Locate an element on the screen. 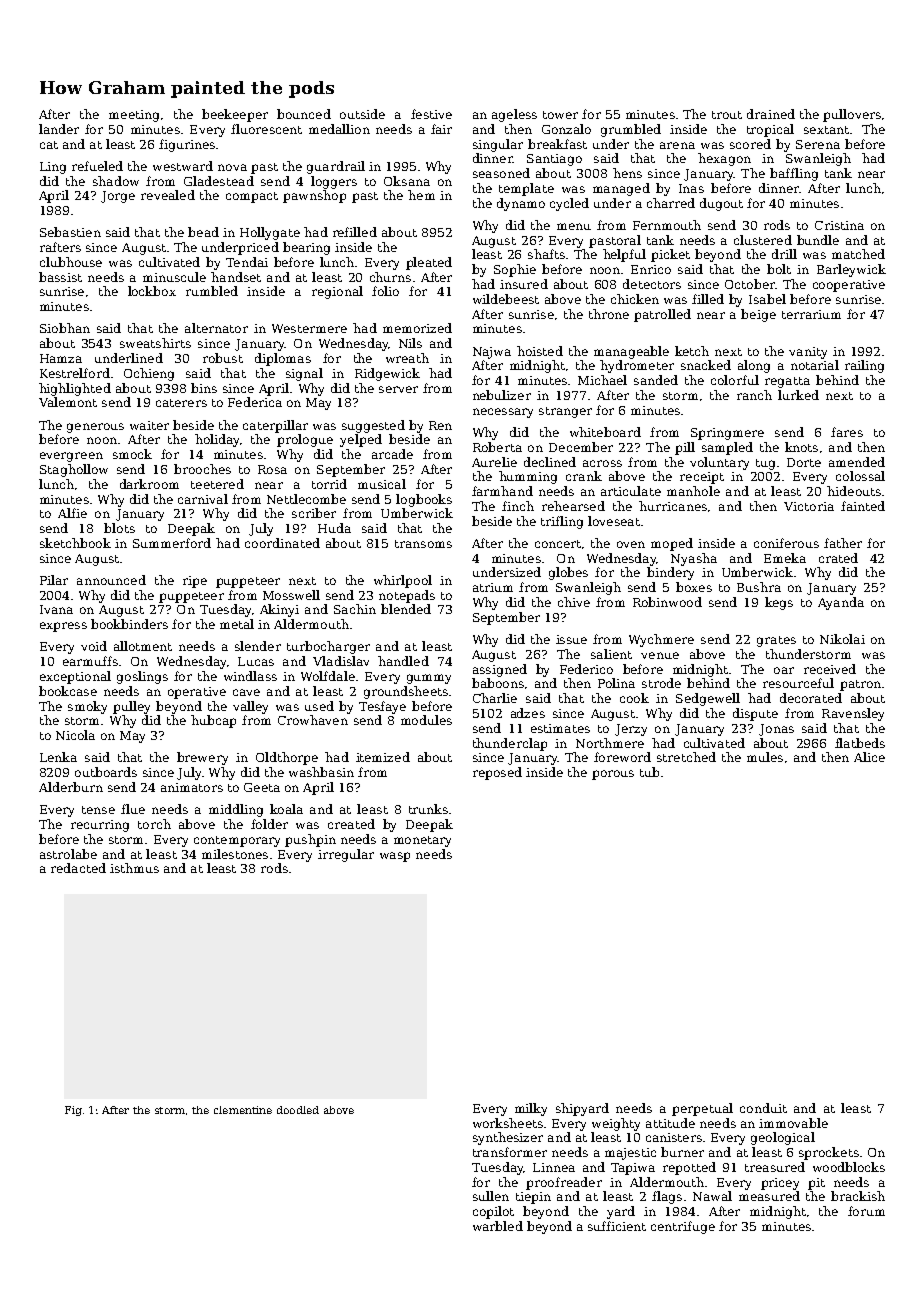 The width and height of the screenshot is (924, 1308). loggers is located at coordinates (334, 182).
